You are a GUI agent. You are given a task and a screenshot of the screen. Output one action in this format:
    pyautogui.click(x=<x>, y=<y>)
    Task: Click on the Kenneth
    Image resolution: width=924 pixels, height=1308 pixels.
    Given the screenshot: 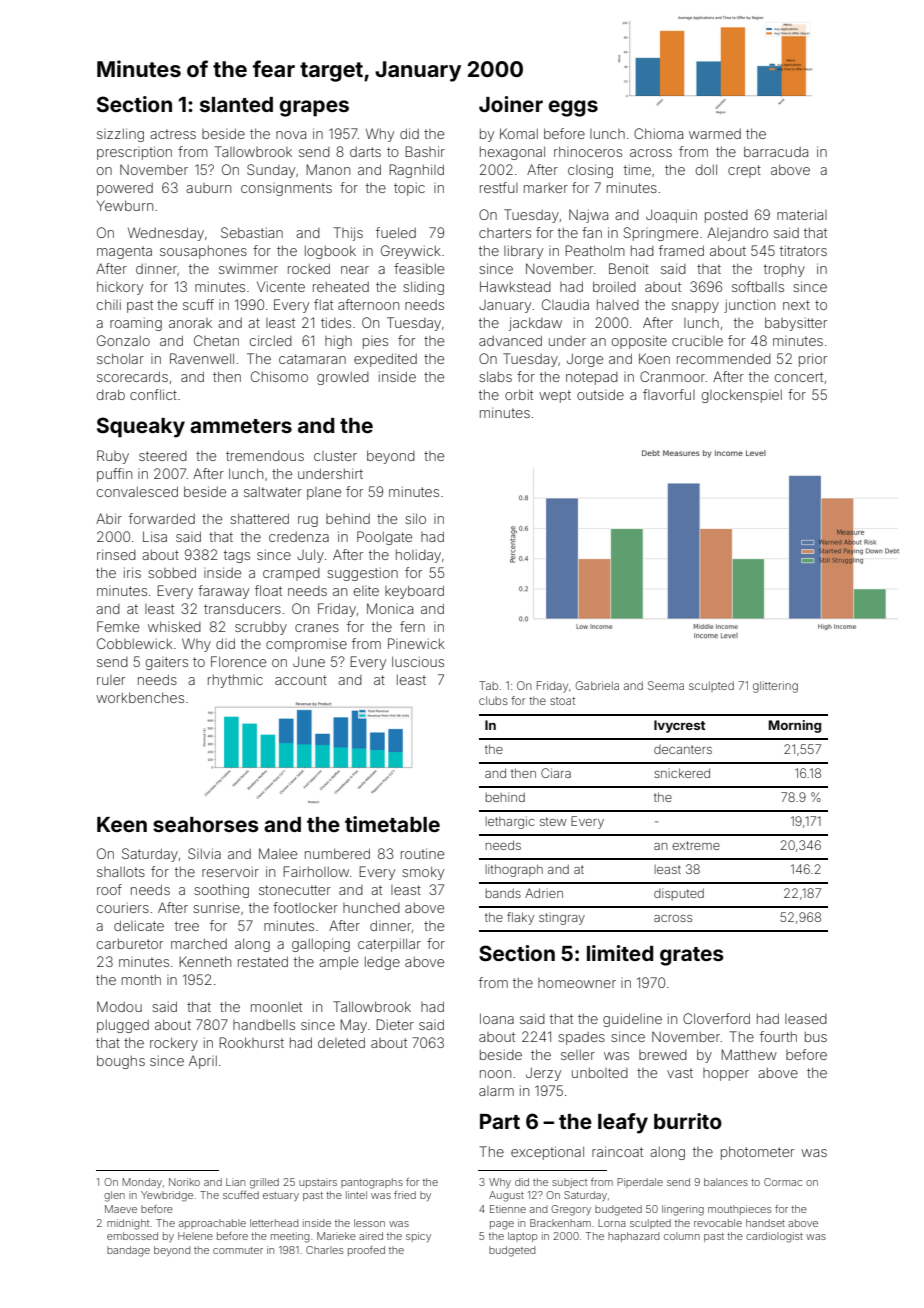 What is the action you would take?
    pyautogui.click(x=205, y=961)
